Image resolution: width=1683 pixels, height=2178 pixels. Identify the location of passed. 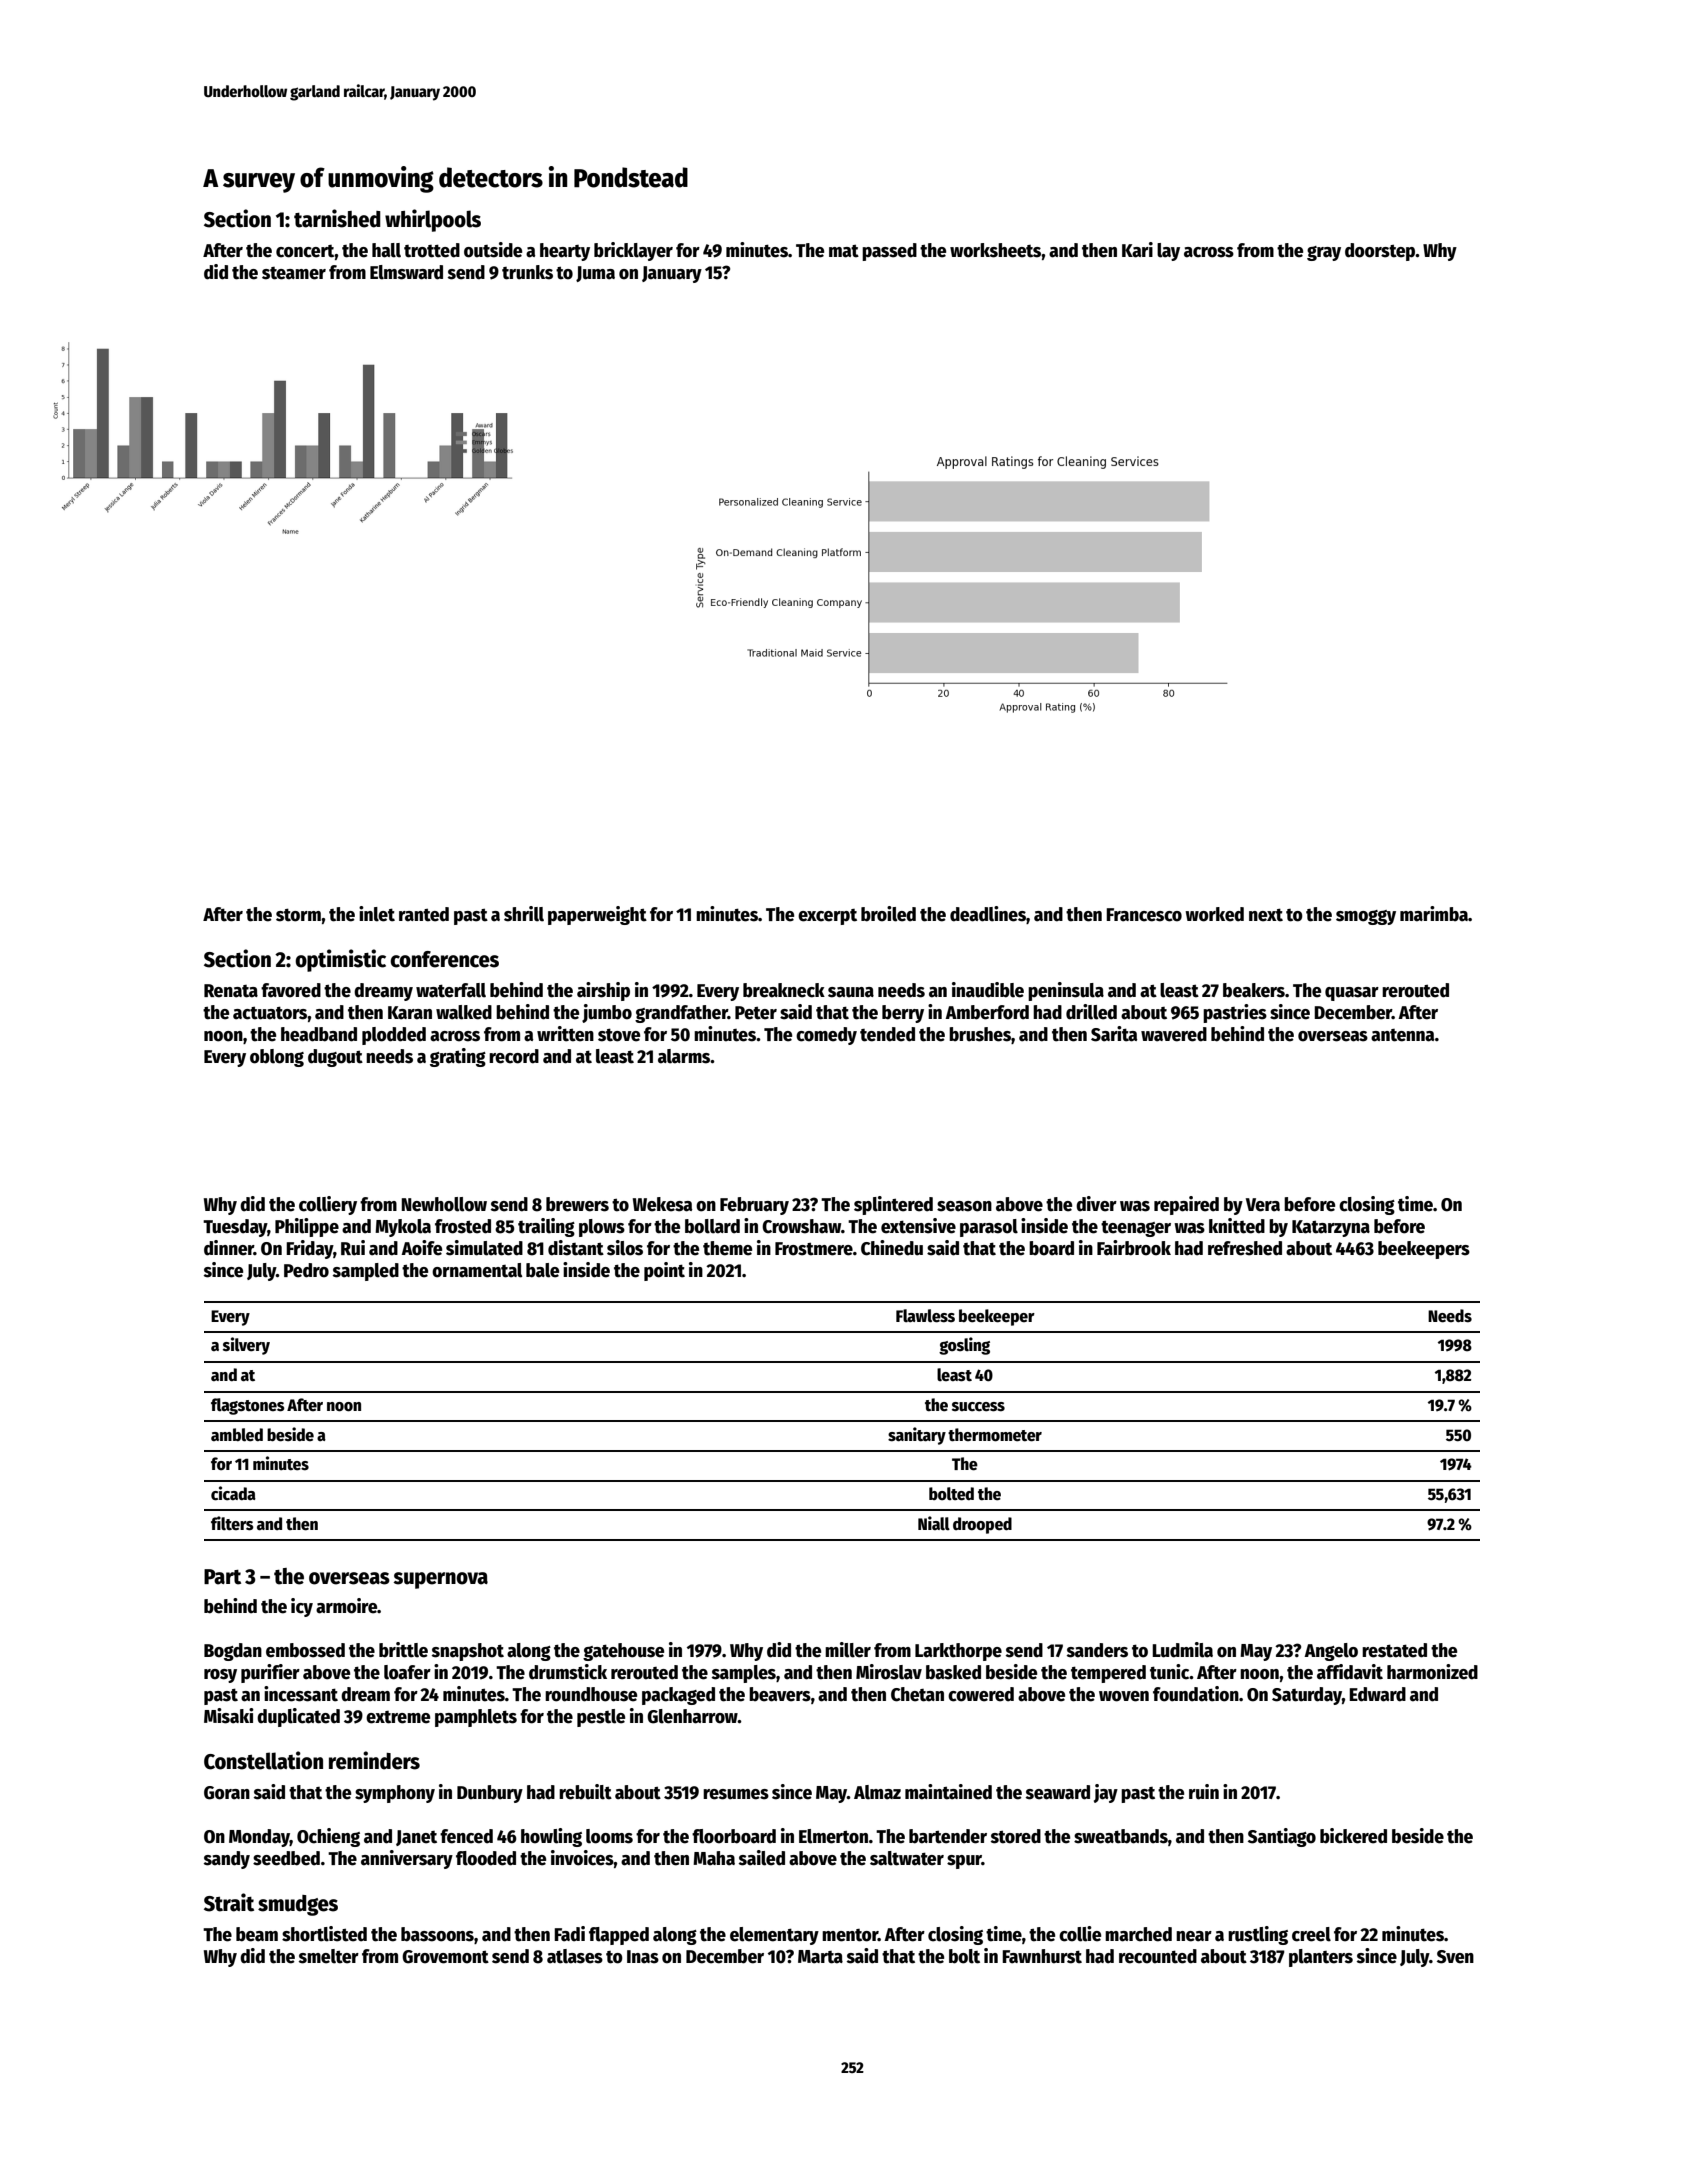
(889, 252).
